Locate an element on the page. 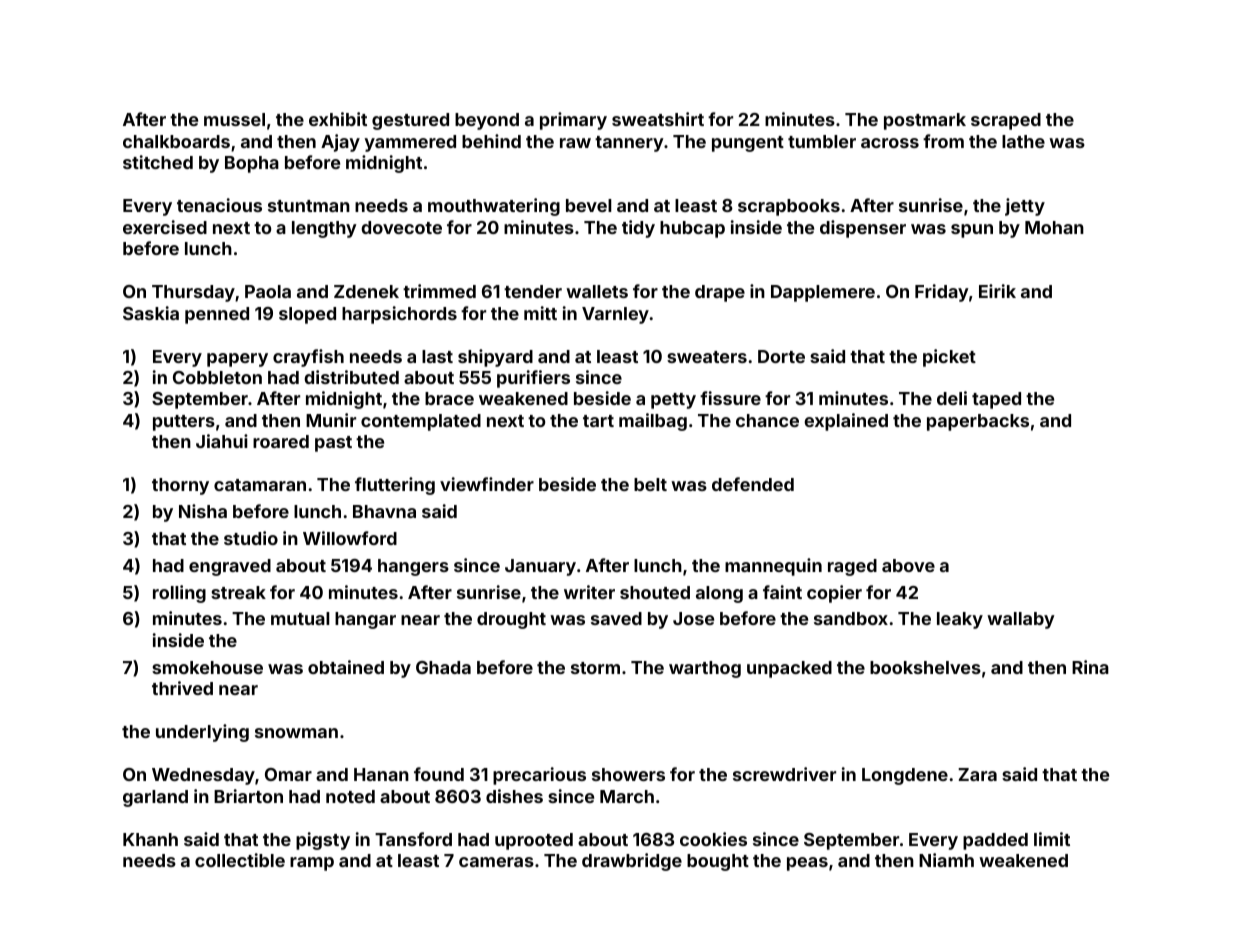  thrived is located at coordinates (182, 688).
